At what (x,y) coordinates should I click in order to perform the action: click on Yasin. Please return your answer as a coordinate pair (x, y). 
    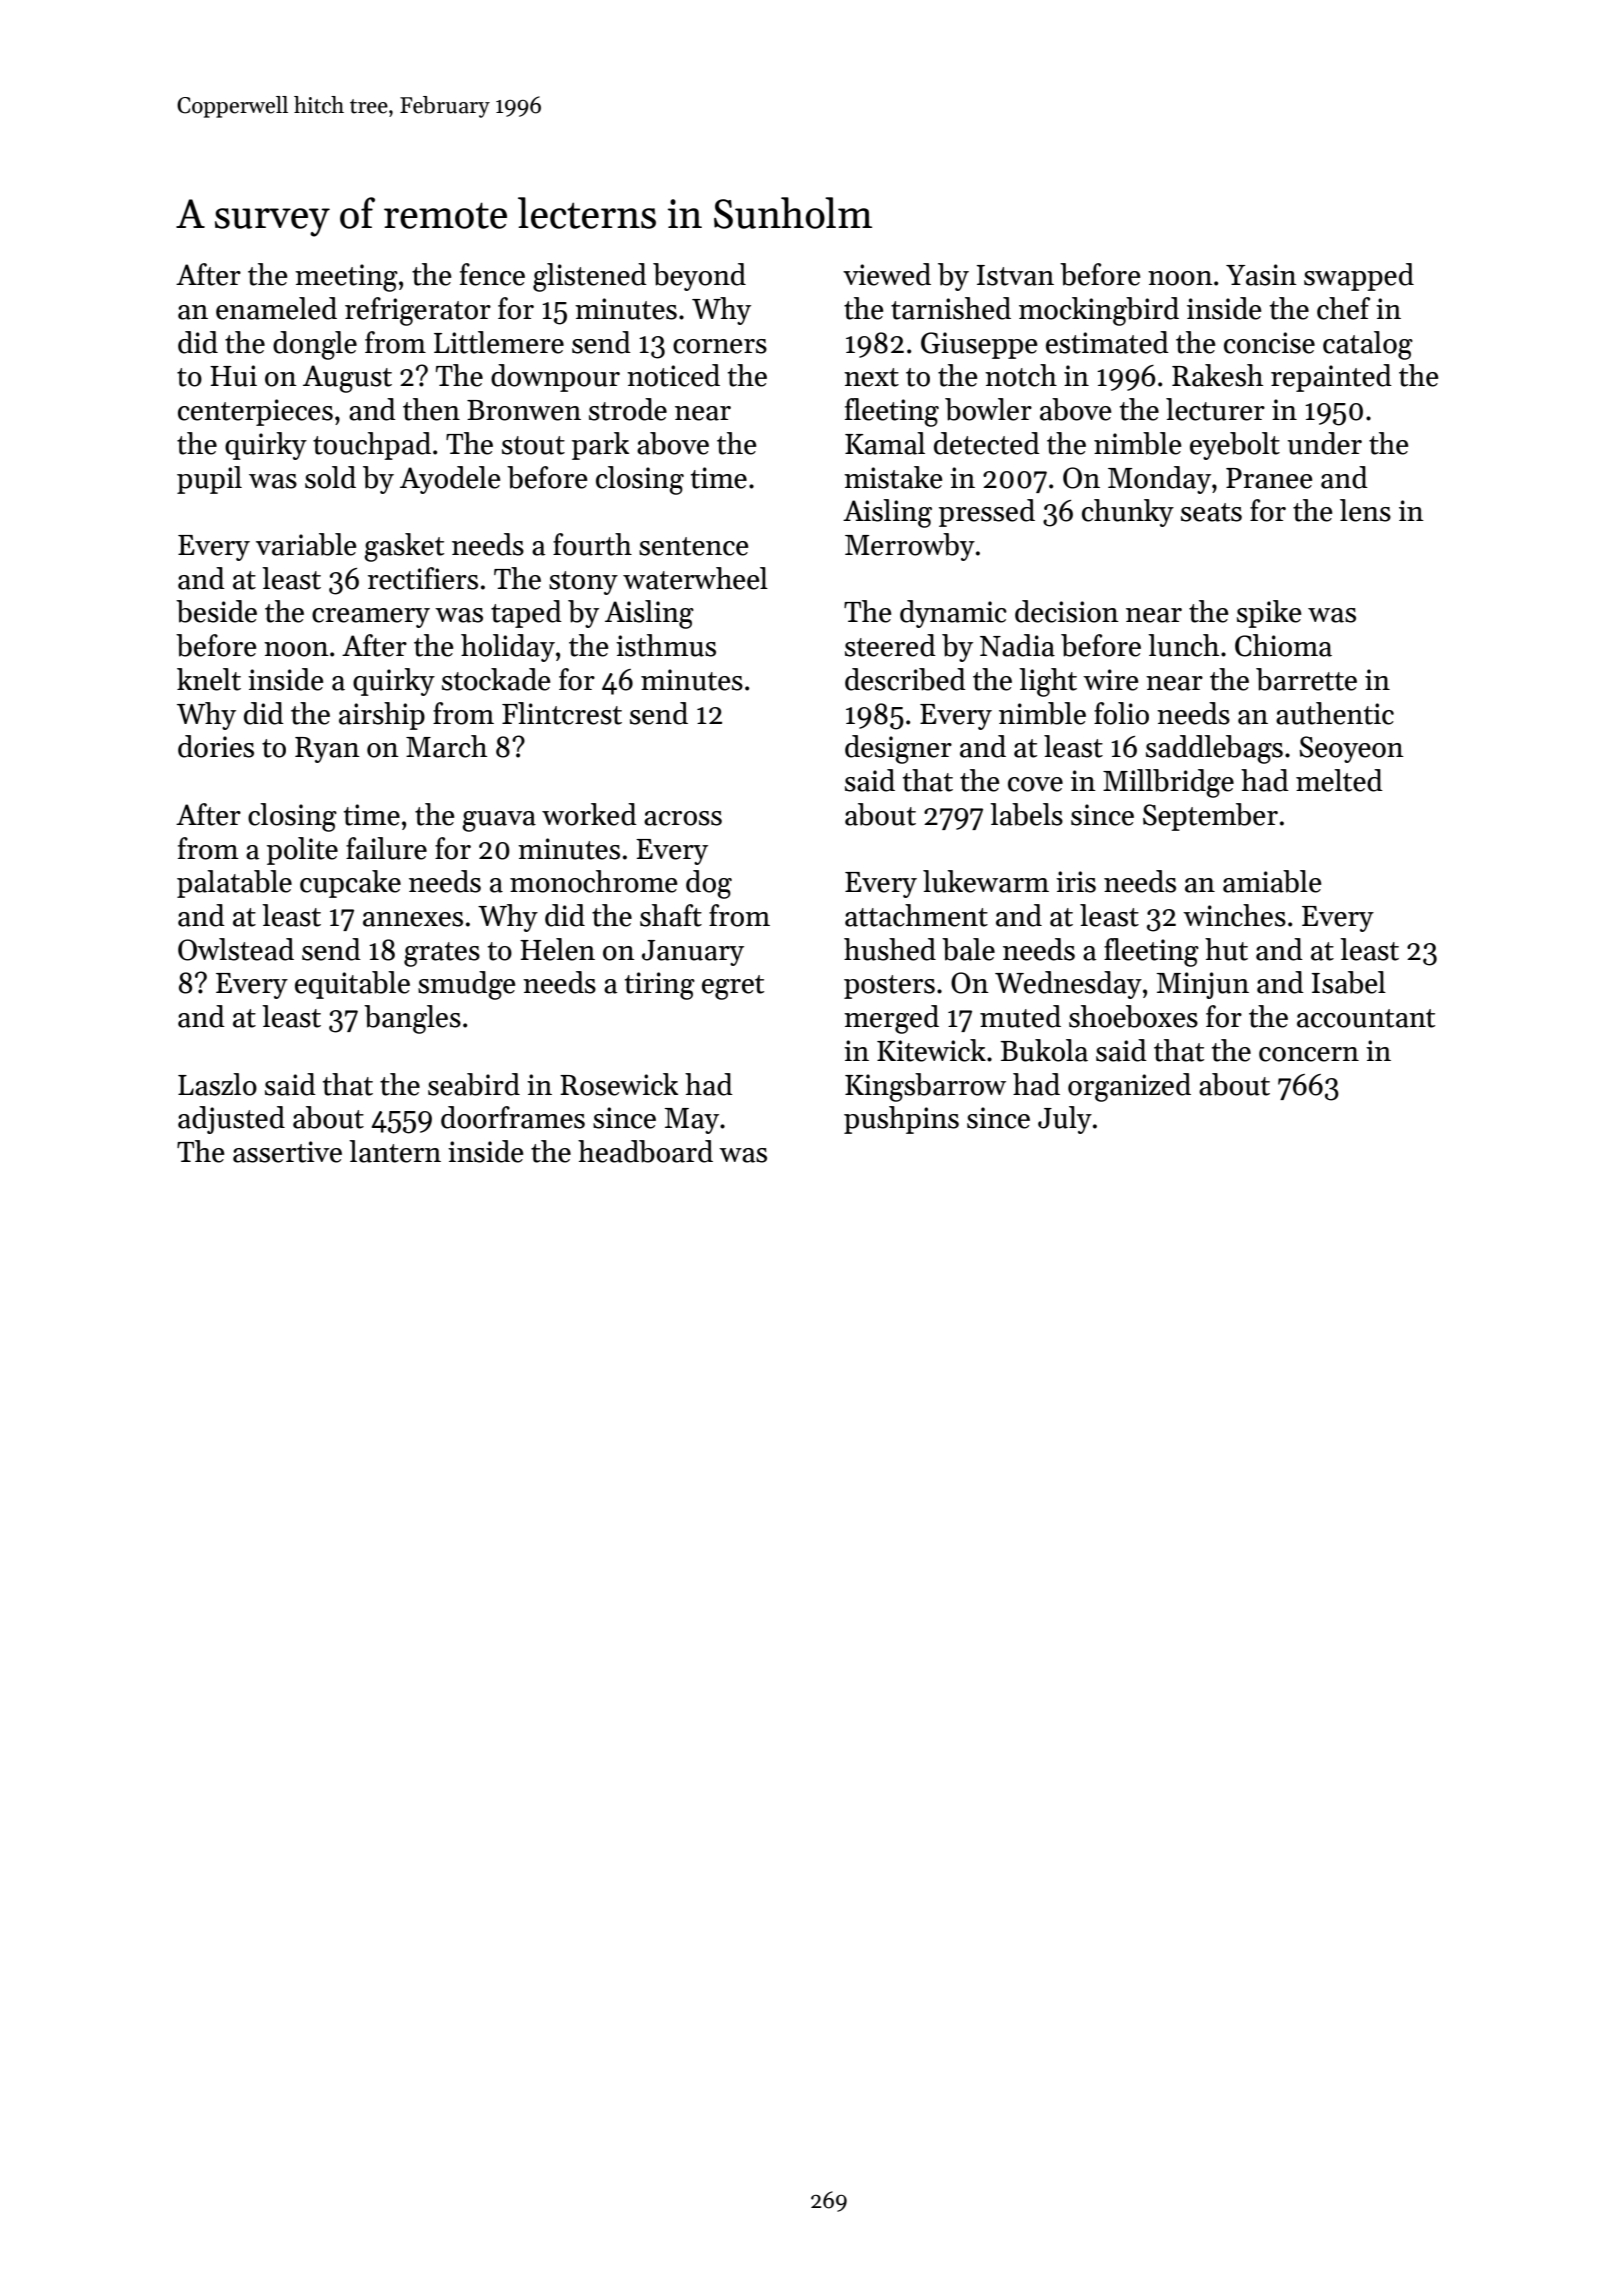
    Looking at the image, I should click on (1261, 275).
